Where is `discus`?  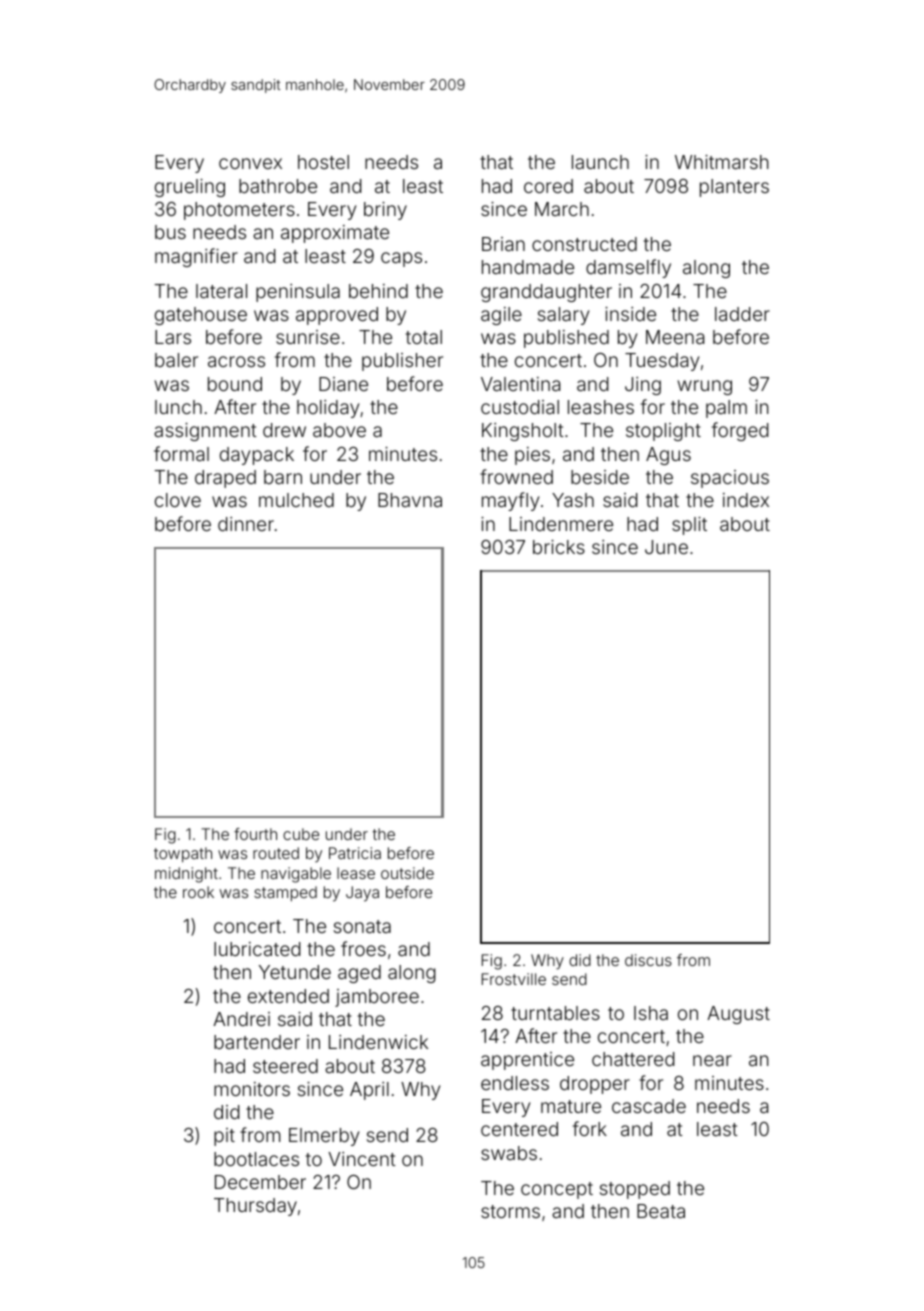
discus is located at coordinates (648, 960).
